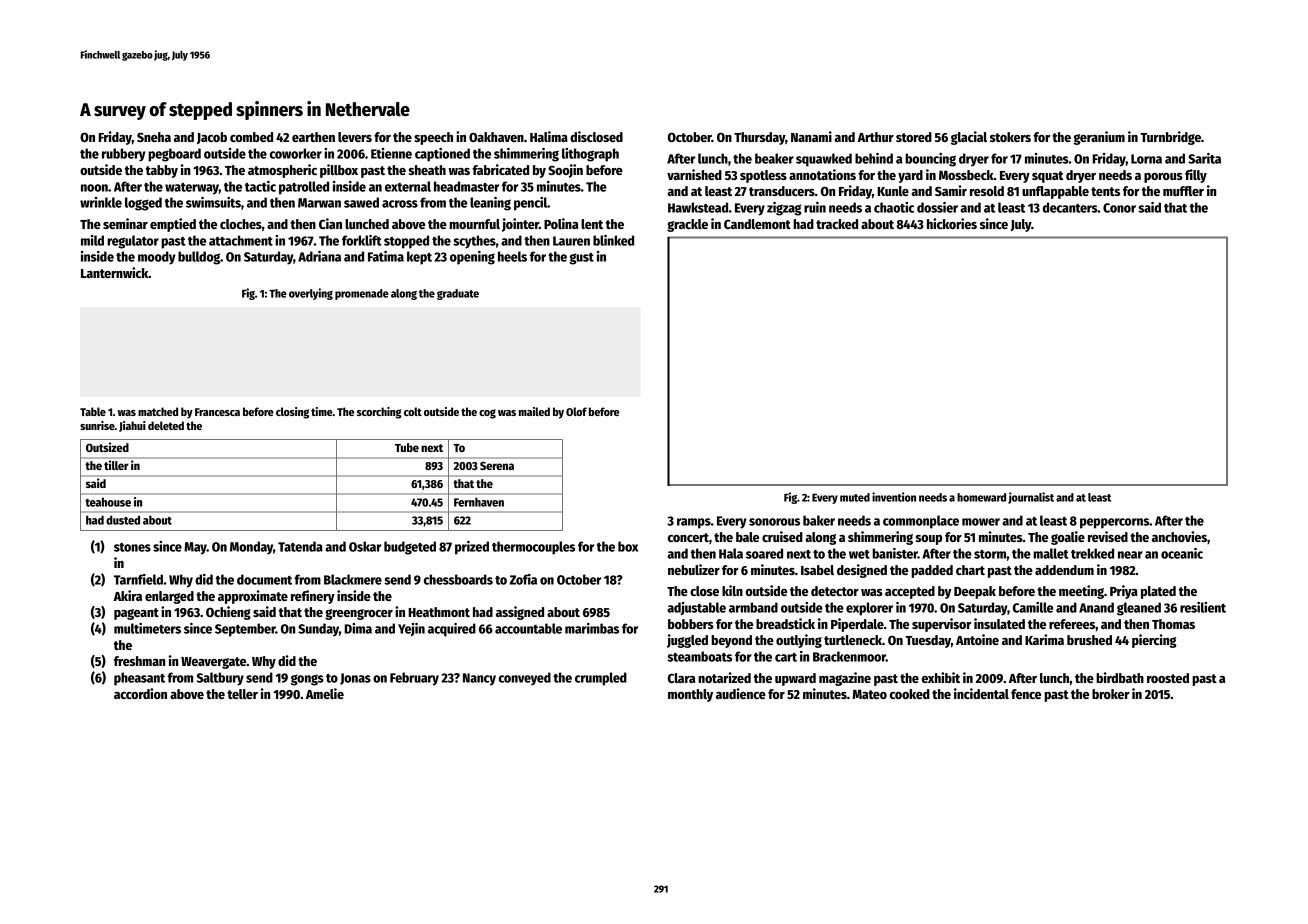 The width and height of the image is (1308, 924). Describe the element at coordinates (251, 137) in the image. I see `combed` at that location.
